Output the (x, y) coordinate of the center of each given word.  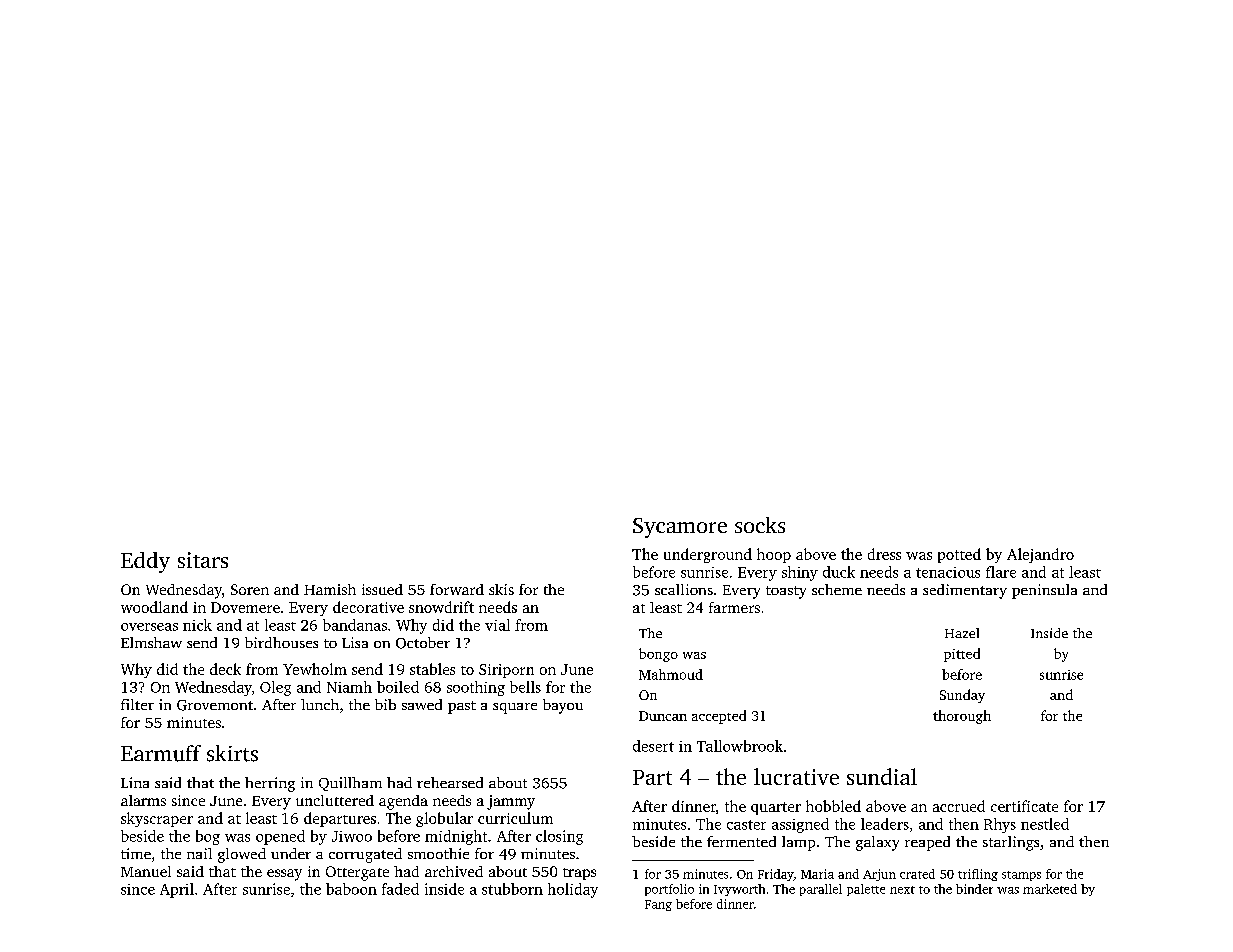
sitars (203, 560)
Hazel (962, 633)
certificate (1024, 806)
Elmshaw (151, 642)
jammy (511, 802)
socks (760, 525)
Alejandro (1040, 555)
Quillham (350, 784)
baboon (351, 889)
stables (432, 669)
